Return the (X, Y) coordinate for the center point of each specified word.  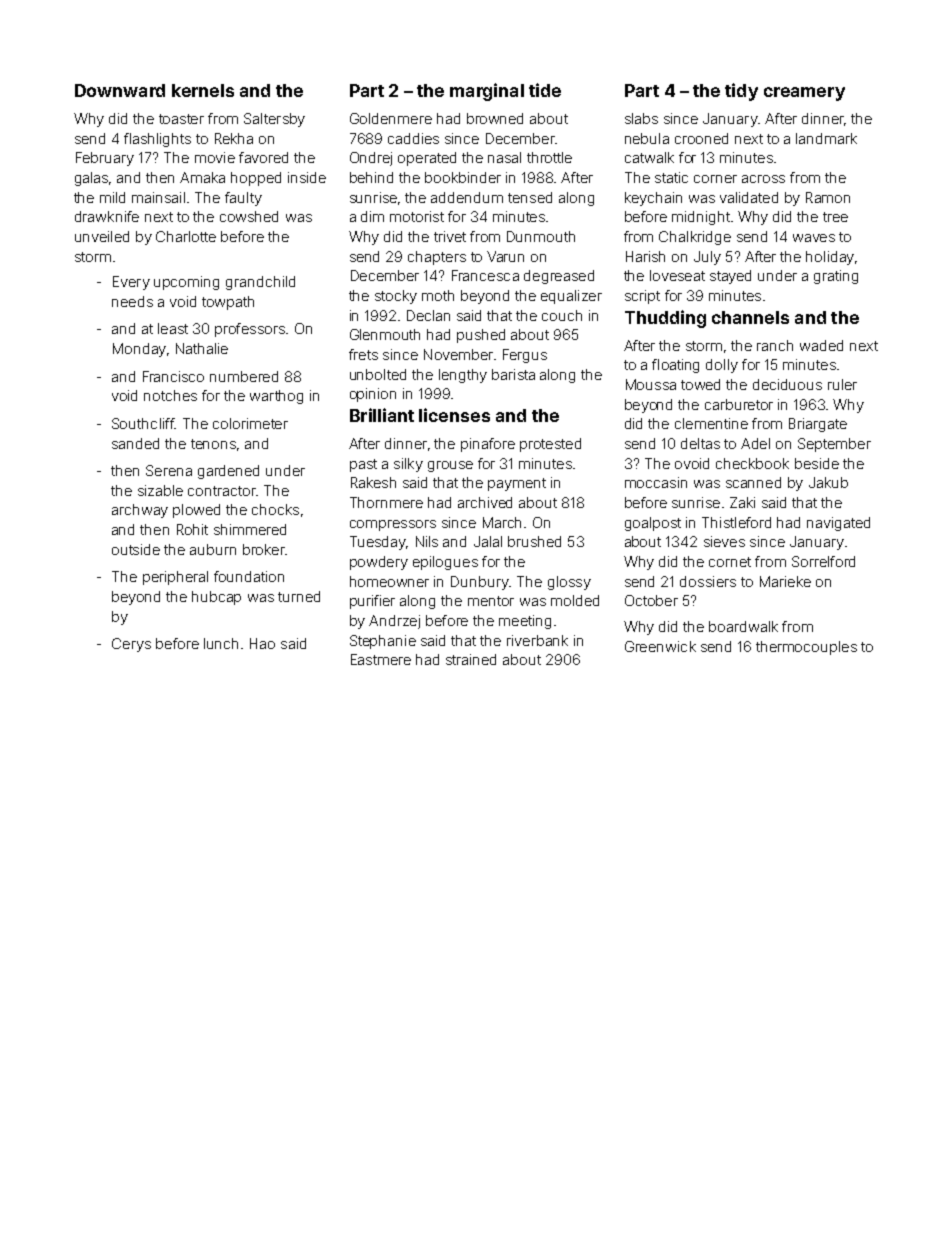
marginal (487, 92)
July (707, 258)
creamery (804, 94)
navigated (838, 524)
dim (372, 216)
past (363, 465)
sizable (160, 490)
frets (363, 354)
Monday (139, 350)
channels (750, 317)
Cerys (131, 645)
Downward (120, 90)
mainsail (158, 197)
